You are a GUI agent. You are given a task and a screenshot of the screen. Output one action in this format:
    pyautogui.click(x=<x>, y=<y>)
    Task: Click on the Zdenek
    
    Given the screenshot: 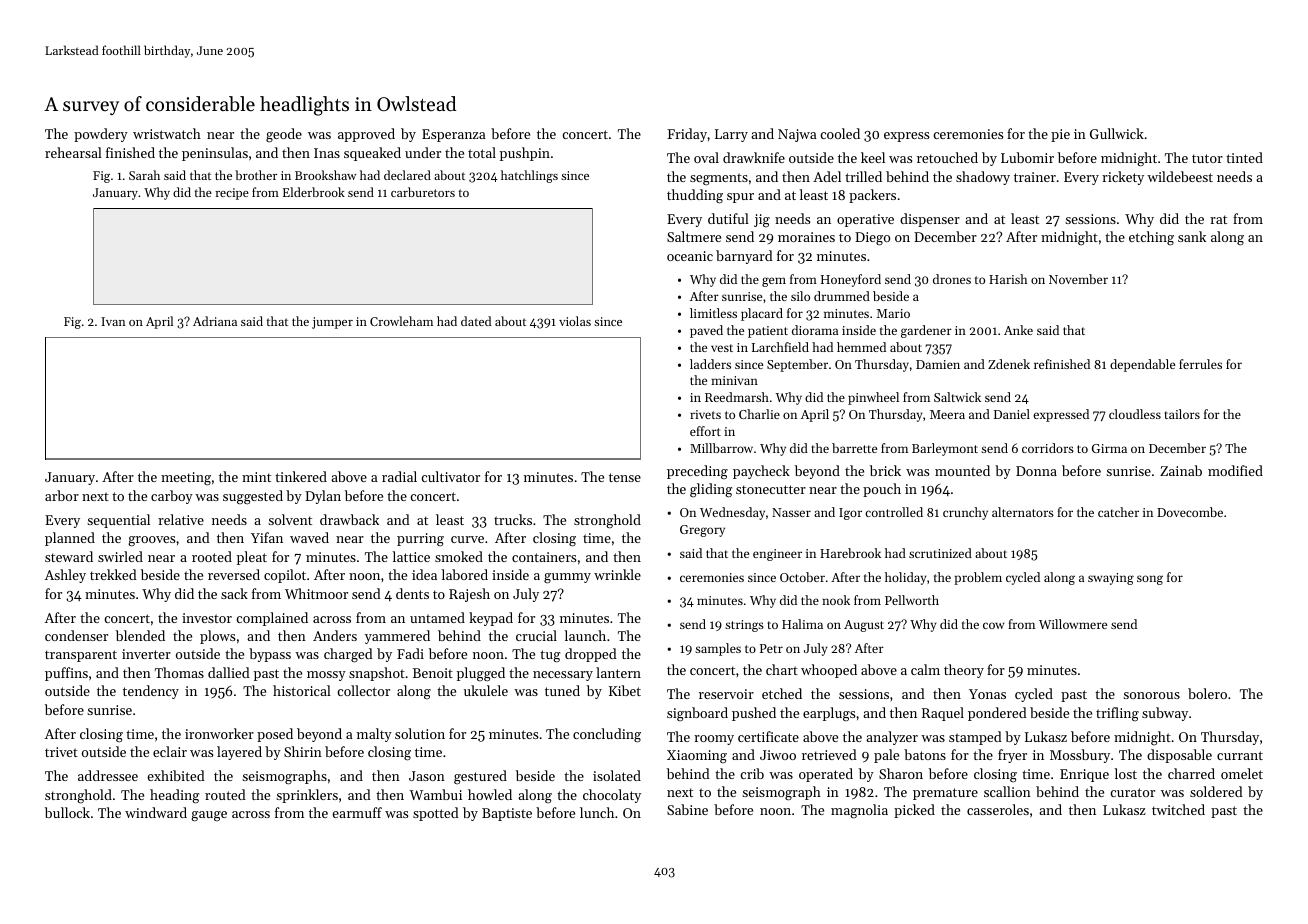 What is the action you would take?
    pyautogui.click(x=1009, y=364)
